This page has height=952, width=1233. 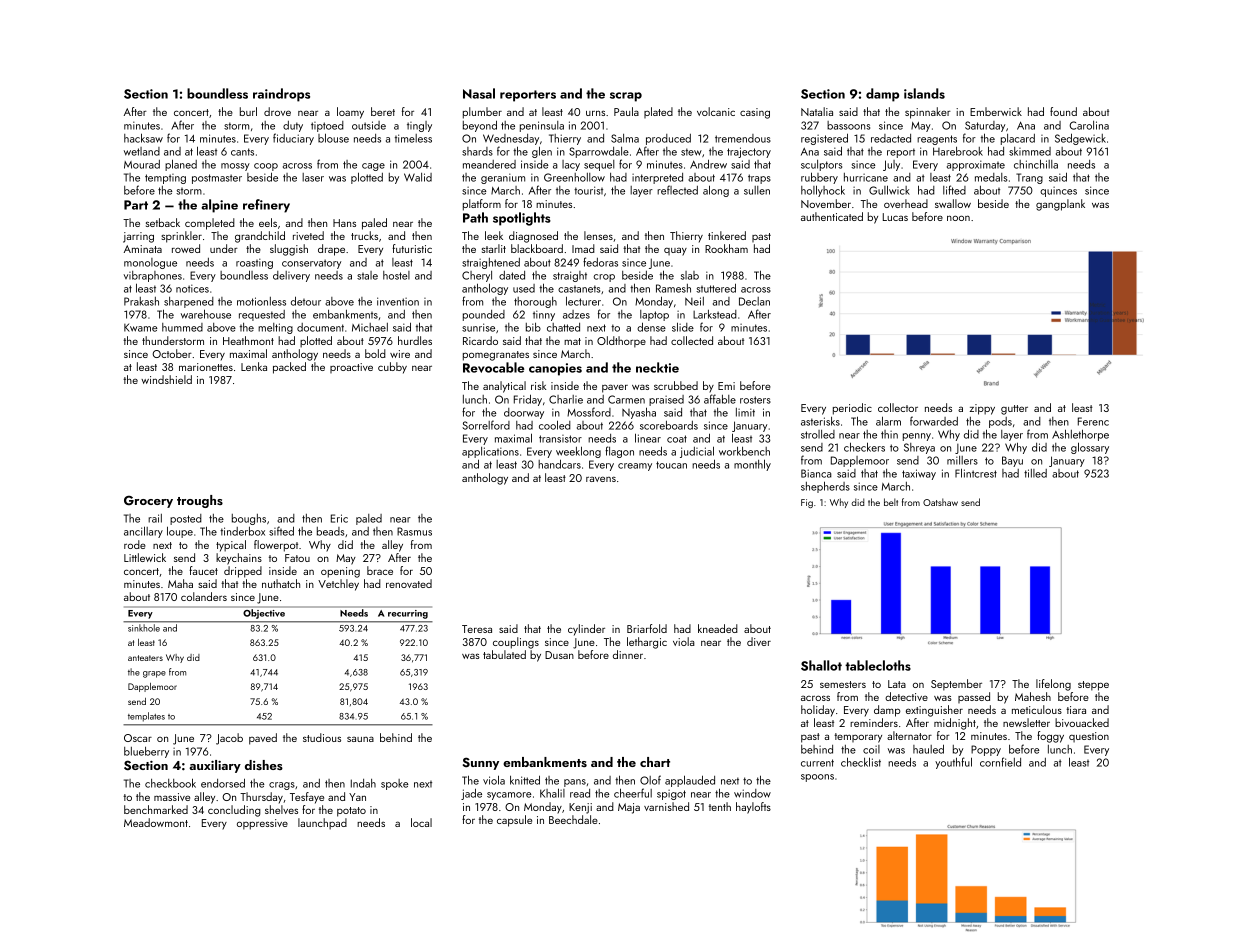 I want to click on placard, so click(x=1018, y=139).
